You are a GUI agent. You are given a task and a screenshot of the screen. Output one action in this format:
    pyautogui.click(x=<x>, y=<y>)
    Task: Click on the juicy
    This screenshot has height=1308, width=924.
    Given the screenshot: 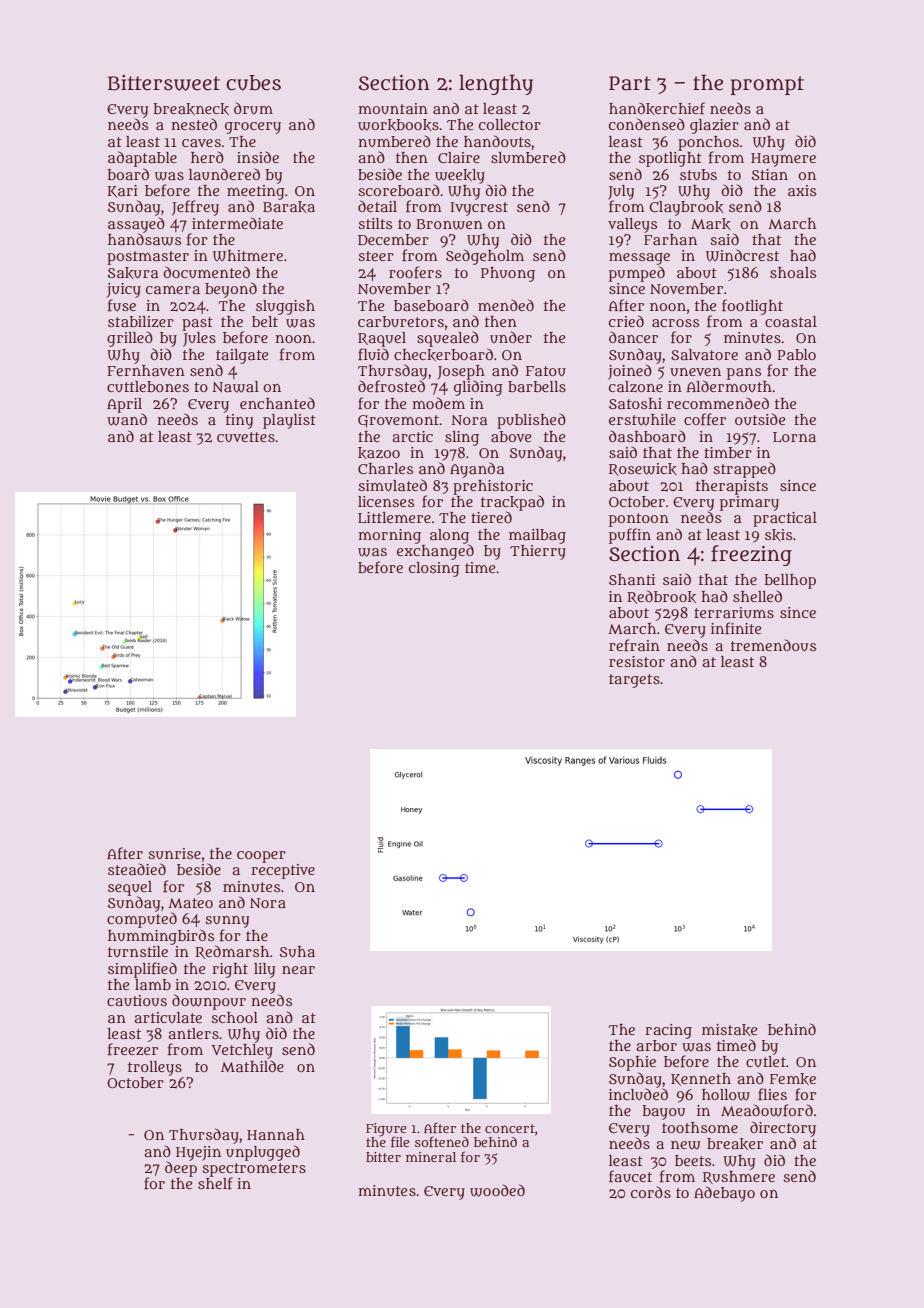 What is the action you would take?
    pyautogui.click(x=124, y=290)
